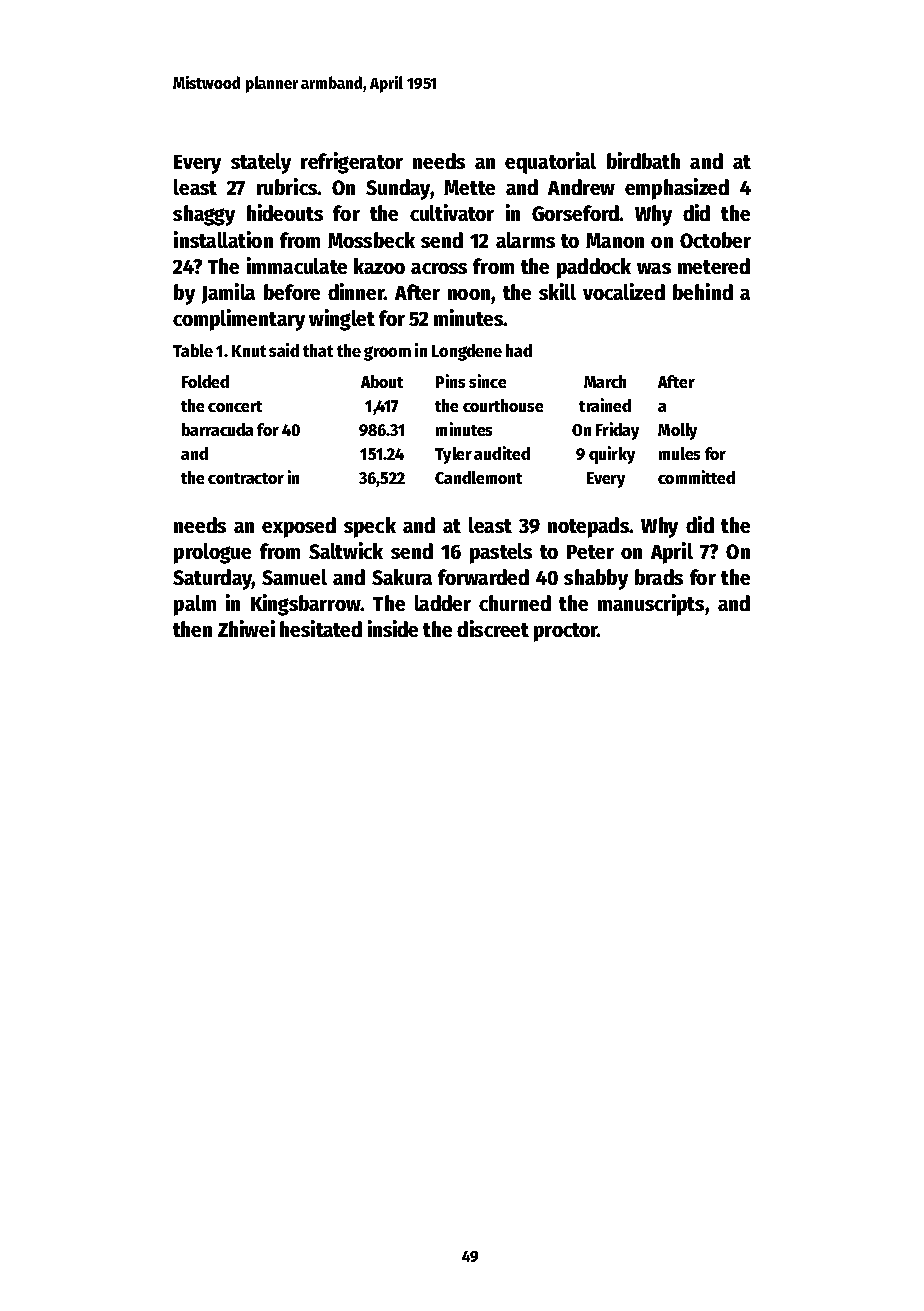 The height and width of the screenshot is (1311, 924). I want to click on Candlemont, so click(478, 477).
